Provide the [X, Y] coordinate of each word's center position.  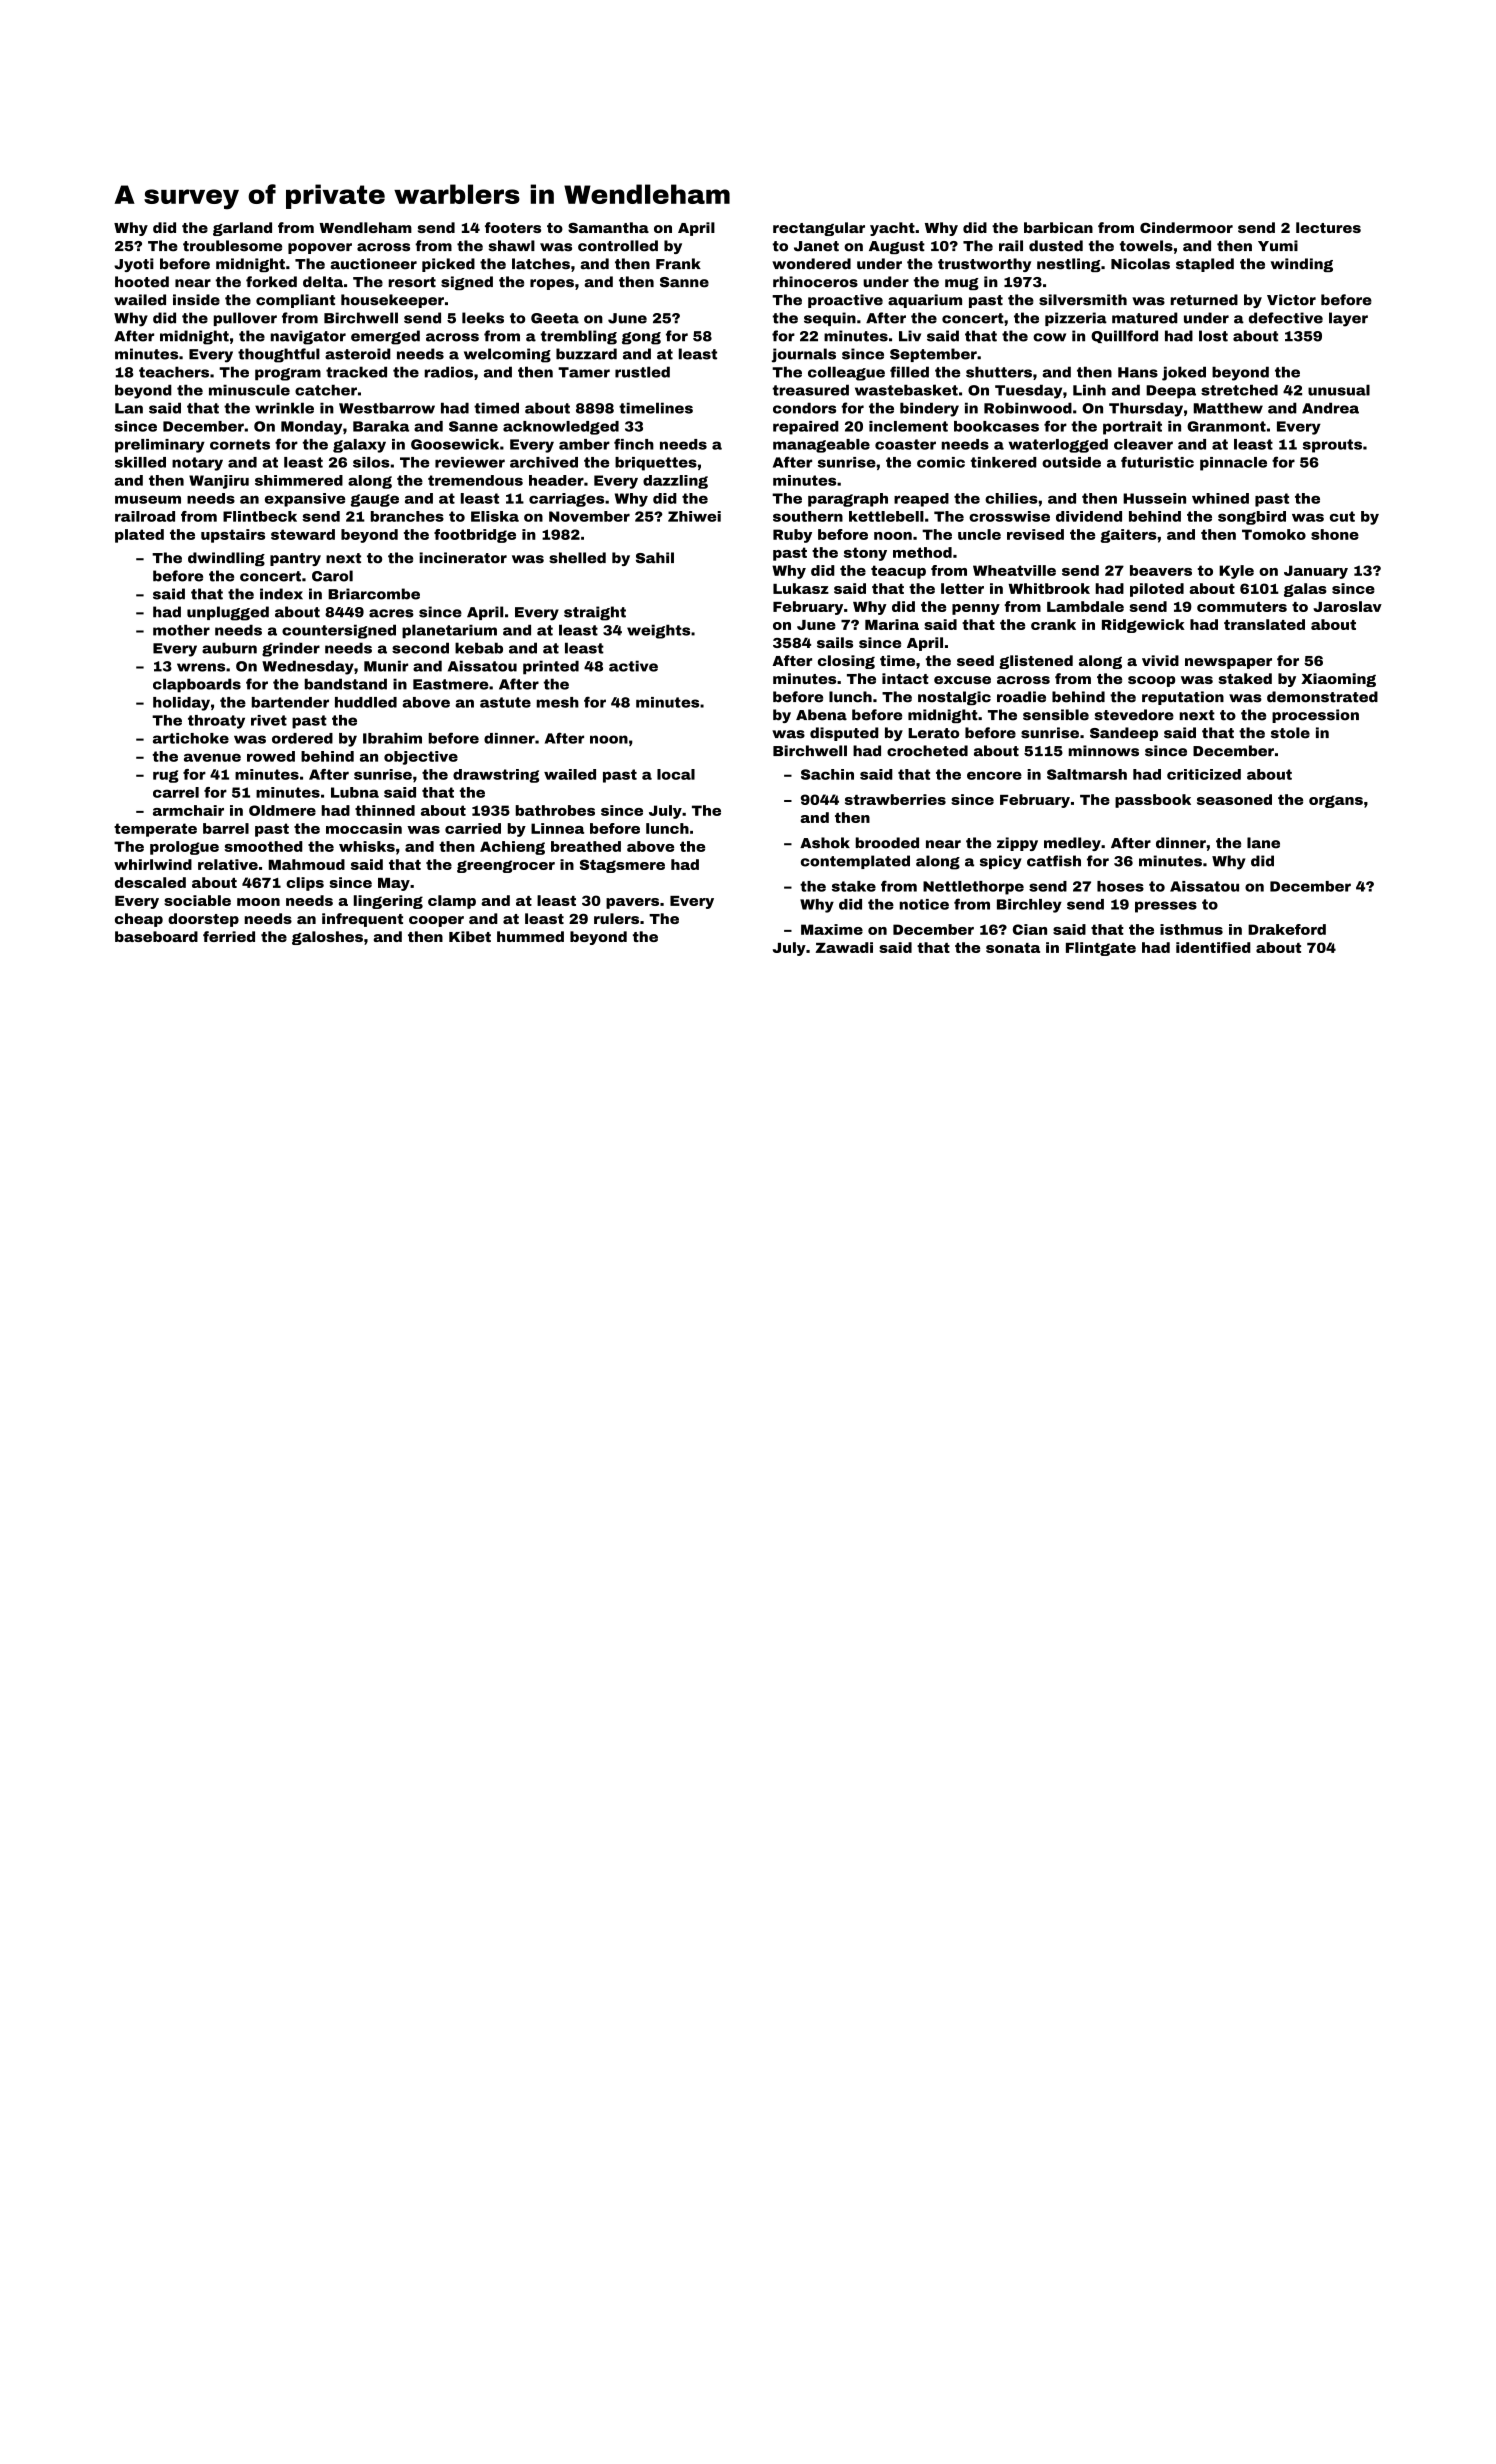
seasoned [1234, 799]
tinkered [1004, 462]
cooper [436, 921]
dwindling [226, 559]
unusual [1339, 390]
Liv [910, 336]
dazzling [675, 482]
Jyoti [134, 265]
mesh [558, 702]
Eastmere [450, 684]
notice [924, 904]
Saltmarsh [1087, 774]
